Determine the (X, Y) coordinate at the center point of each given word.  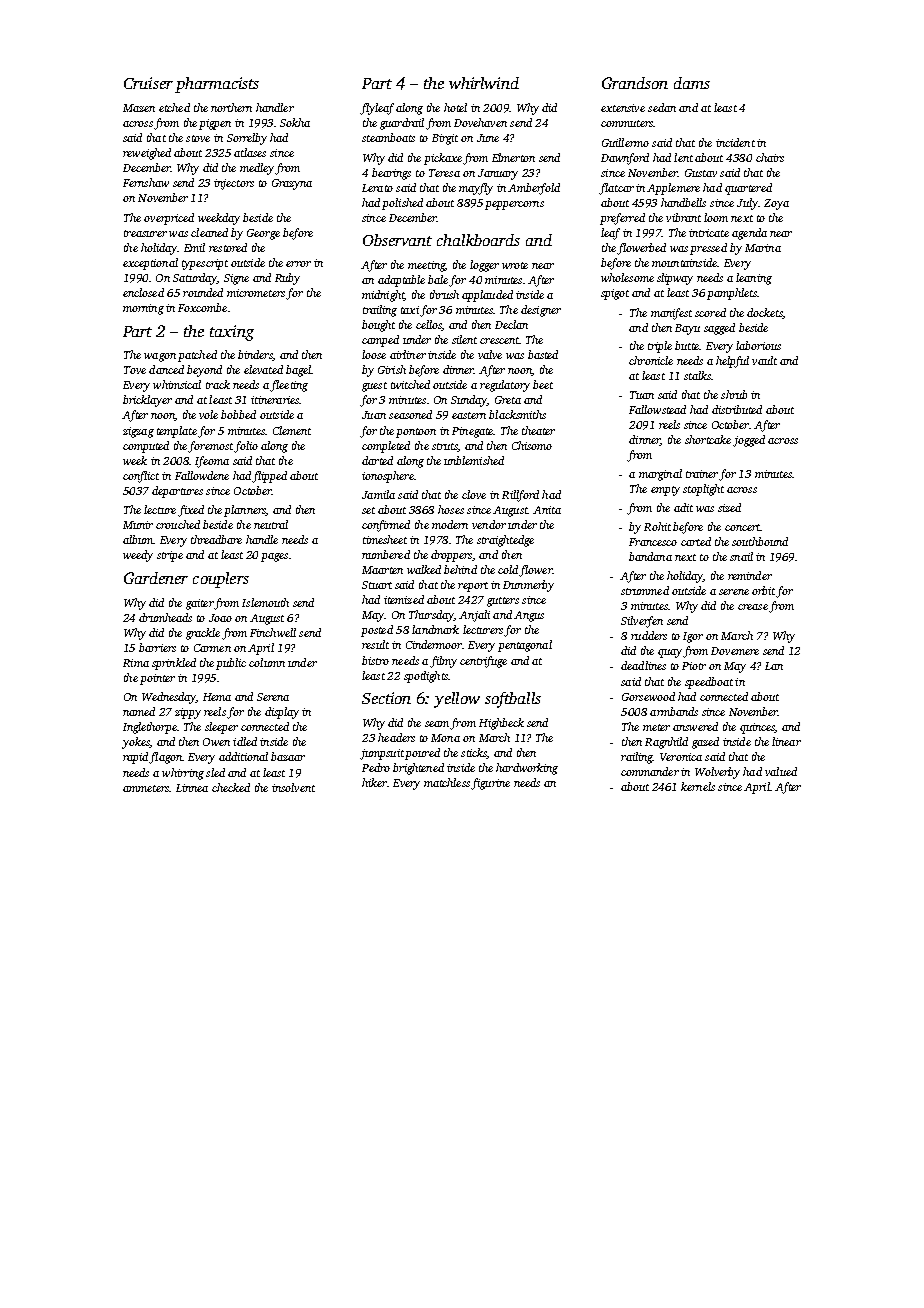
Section (386, 698)
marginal (660, 475)
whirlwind (484, 83)
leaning (754, 279)
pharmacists (217, 85)
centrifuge (483, 662)
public (231, 664)
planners (245, 511)
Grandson (635, 83)
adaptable (401, 281)
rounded (203, 292)
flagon (165, 758)
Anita (547, 510)
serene (734, 592)
